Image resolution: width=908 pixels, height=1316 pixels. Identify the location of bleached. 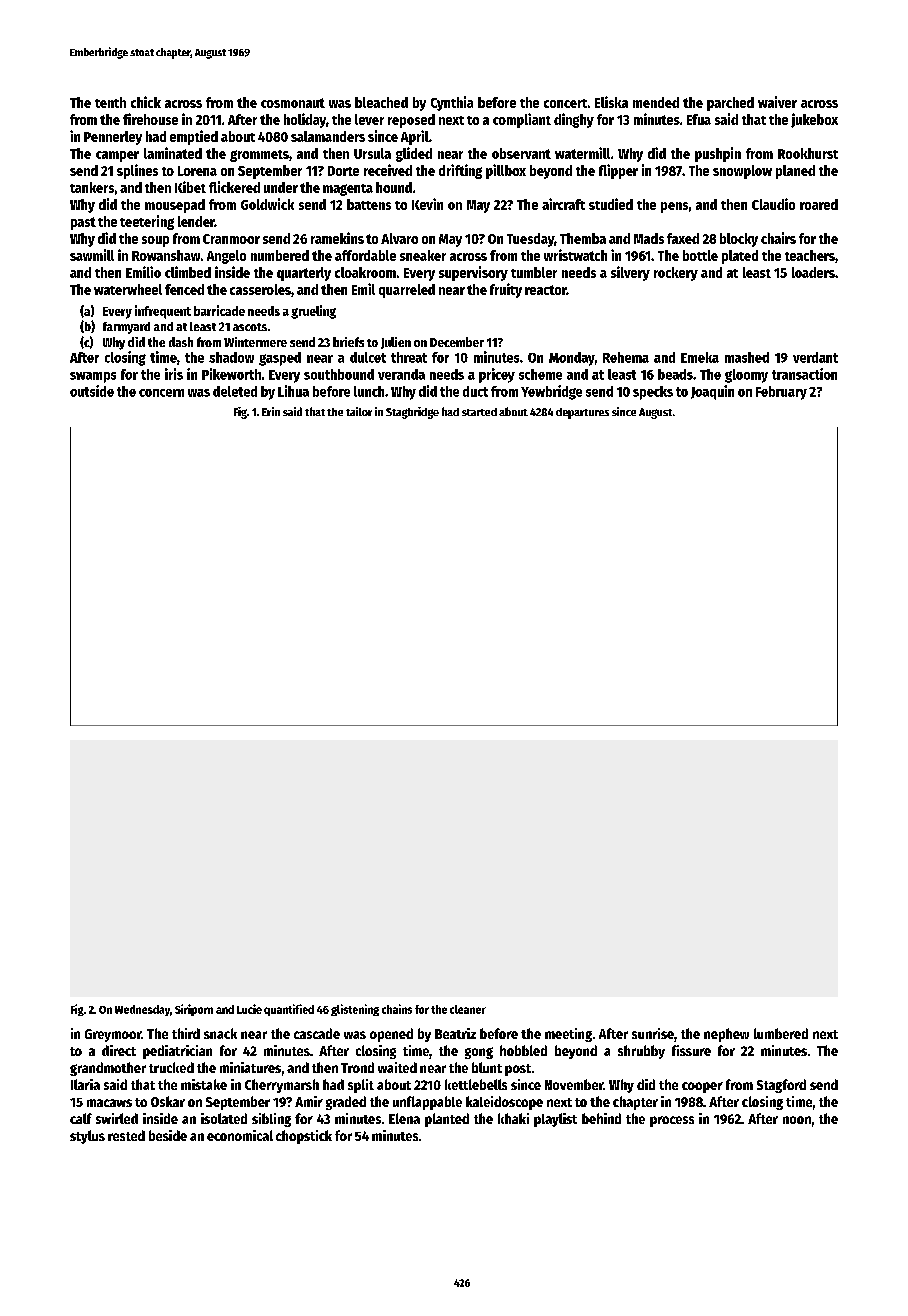
(381, 102).
